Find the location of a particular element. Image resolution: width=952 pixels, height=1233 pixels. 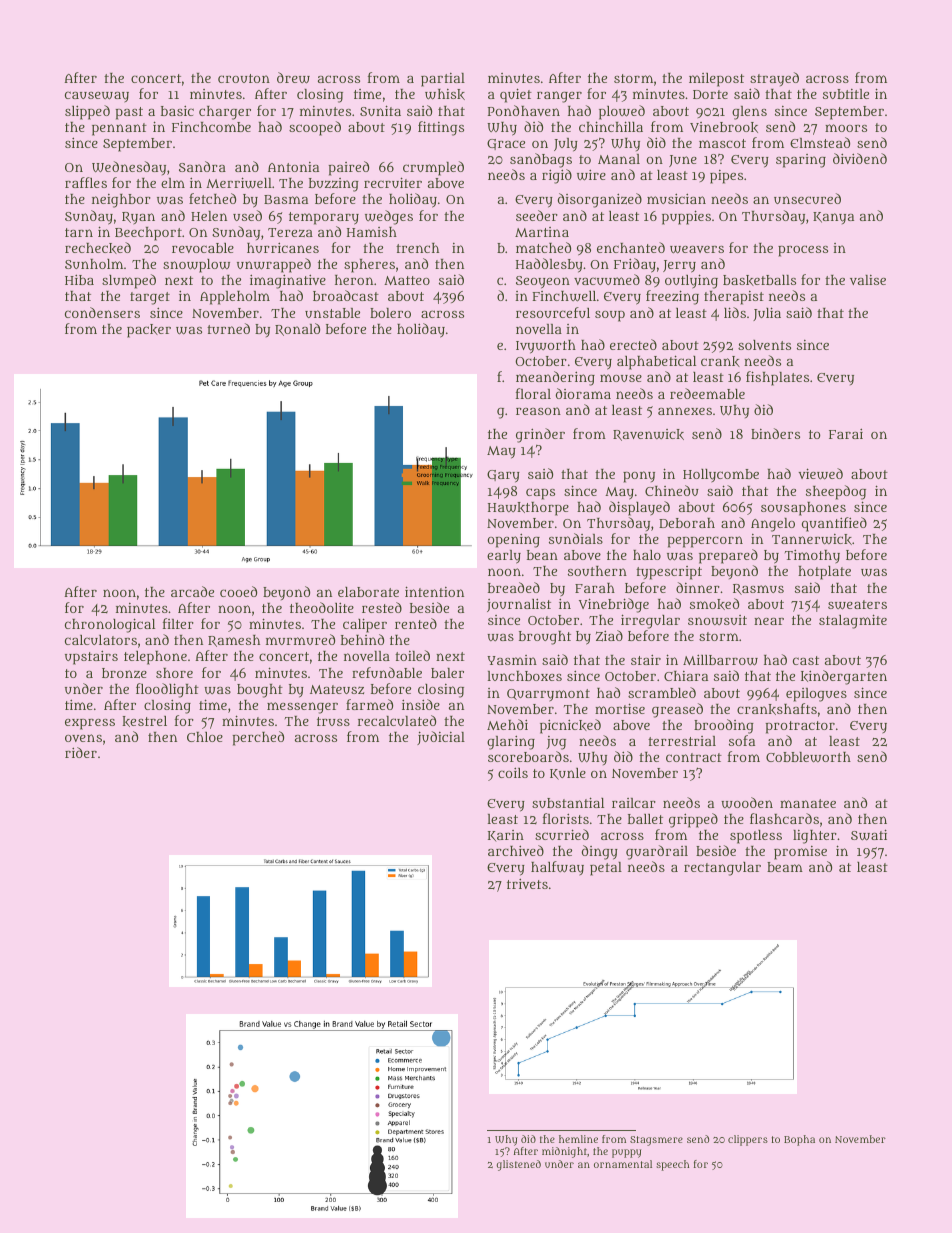

Ronald is located at coordinates (297, 329).
